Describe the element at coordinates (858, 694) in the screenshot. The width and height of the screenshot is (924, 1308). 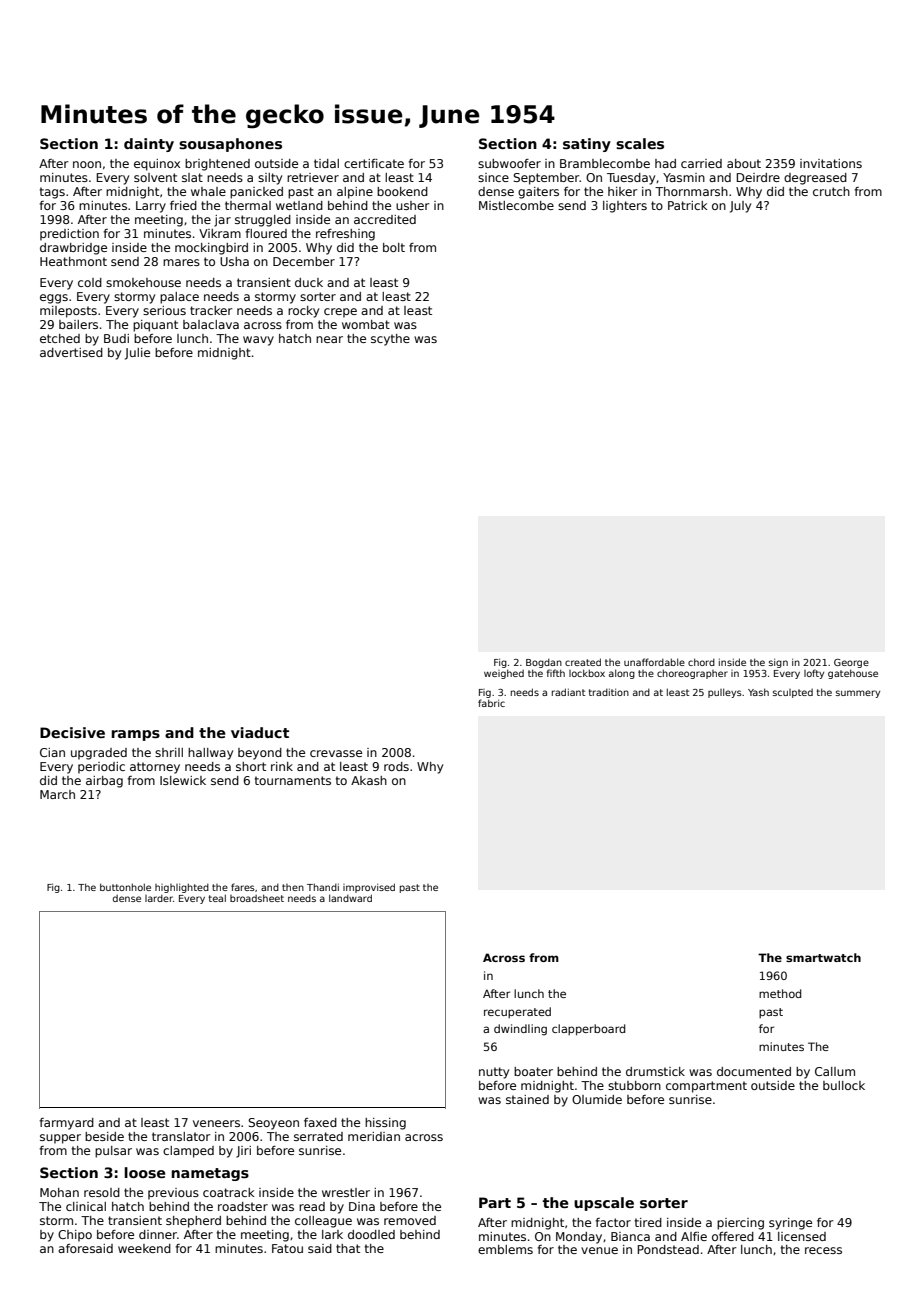
I see `summery` at that location.
